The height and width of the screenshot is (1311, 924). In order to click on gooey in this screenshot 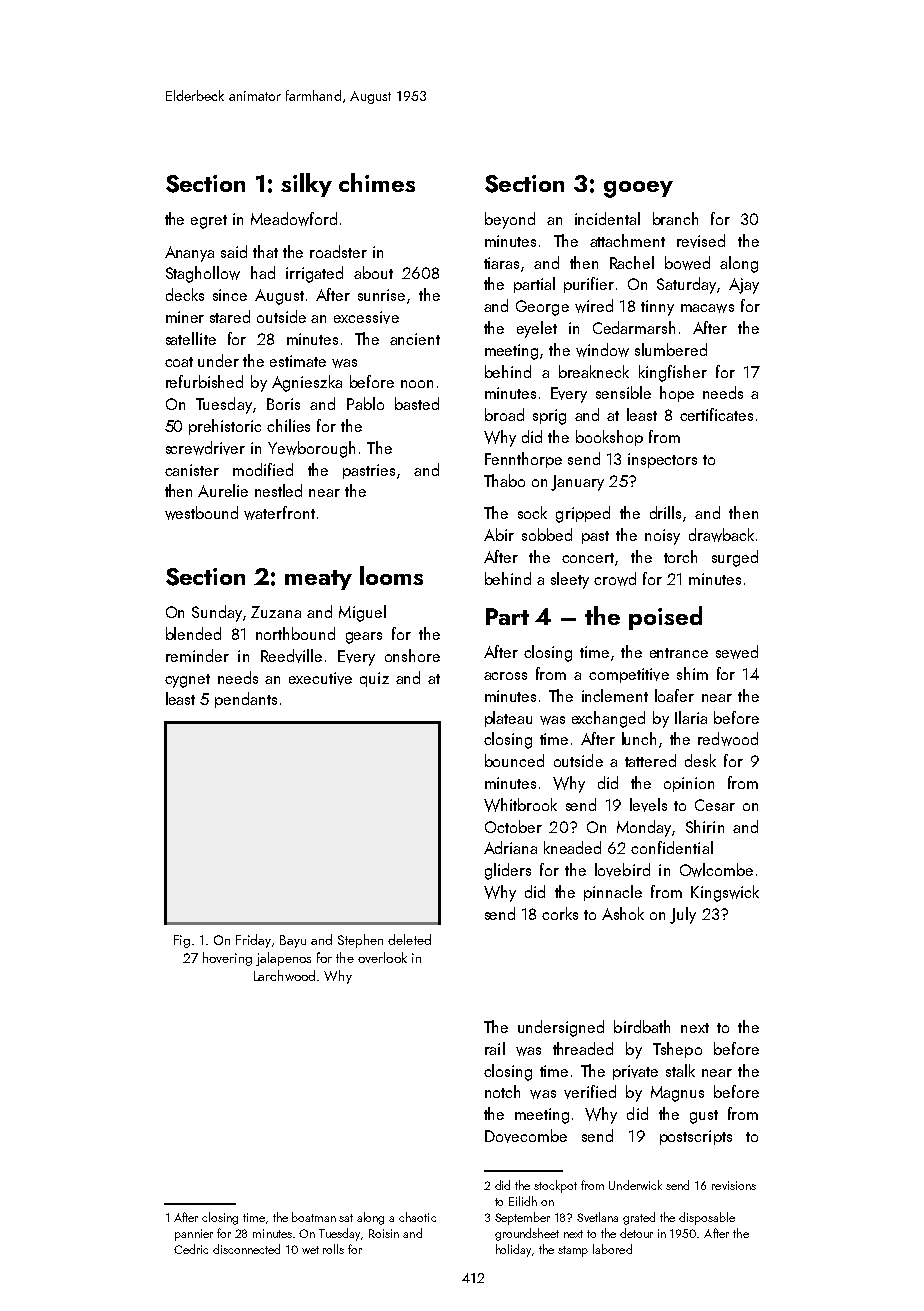, I will do `click(638, 189)`.
